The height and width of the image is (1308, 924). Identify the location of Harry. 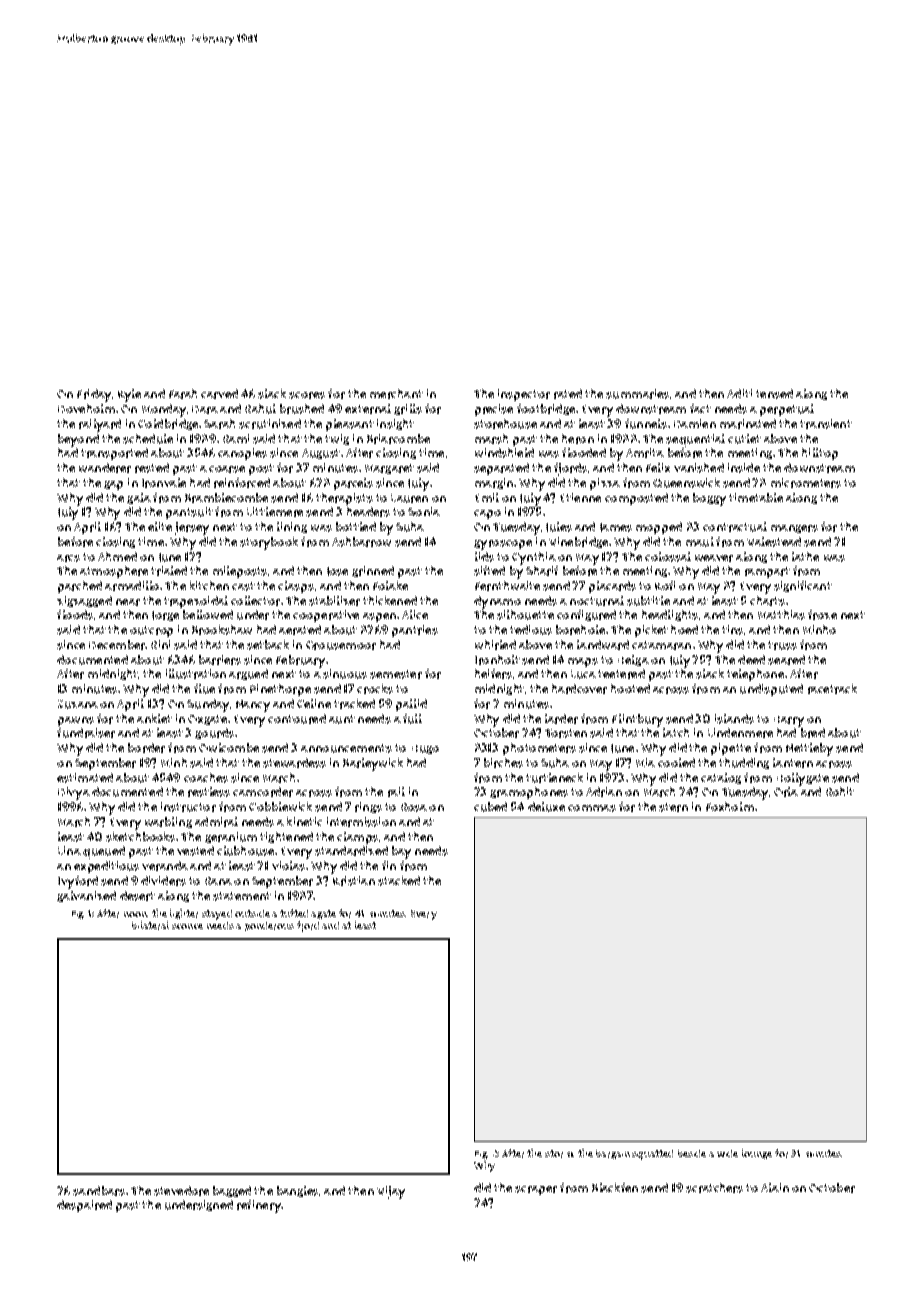
(789, 721).
